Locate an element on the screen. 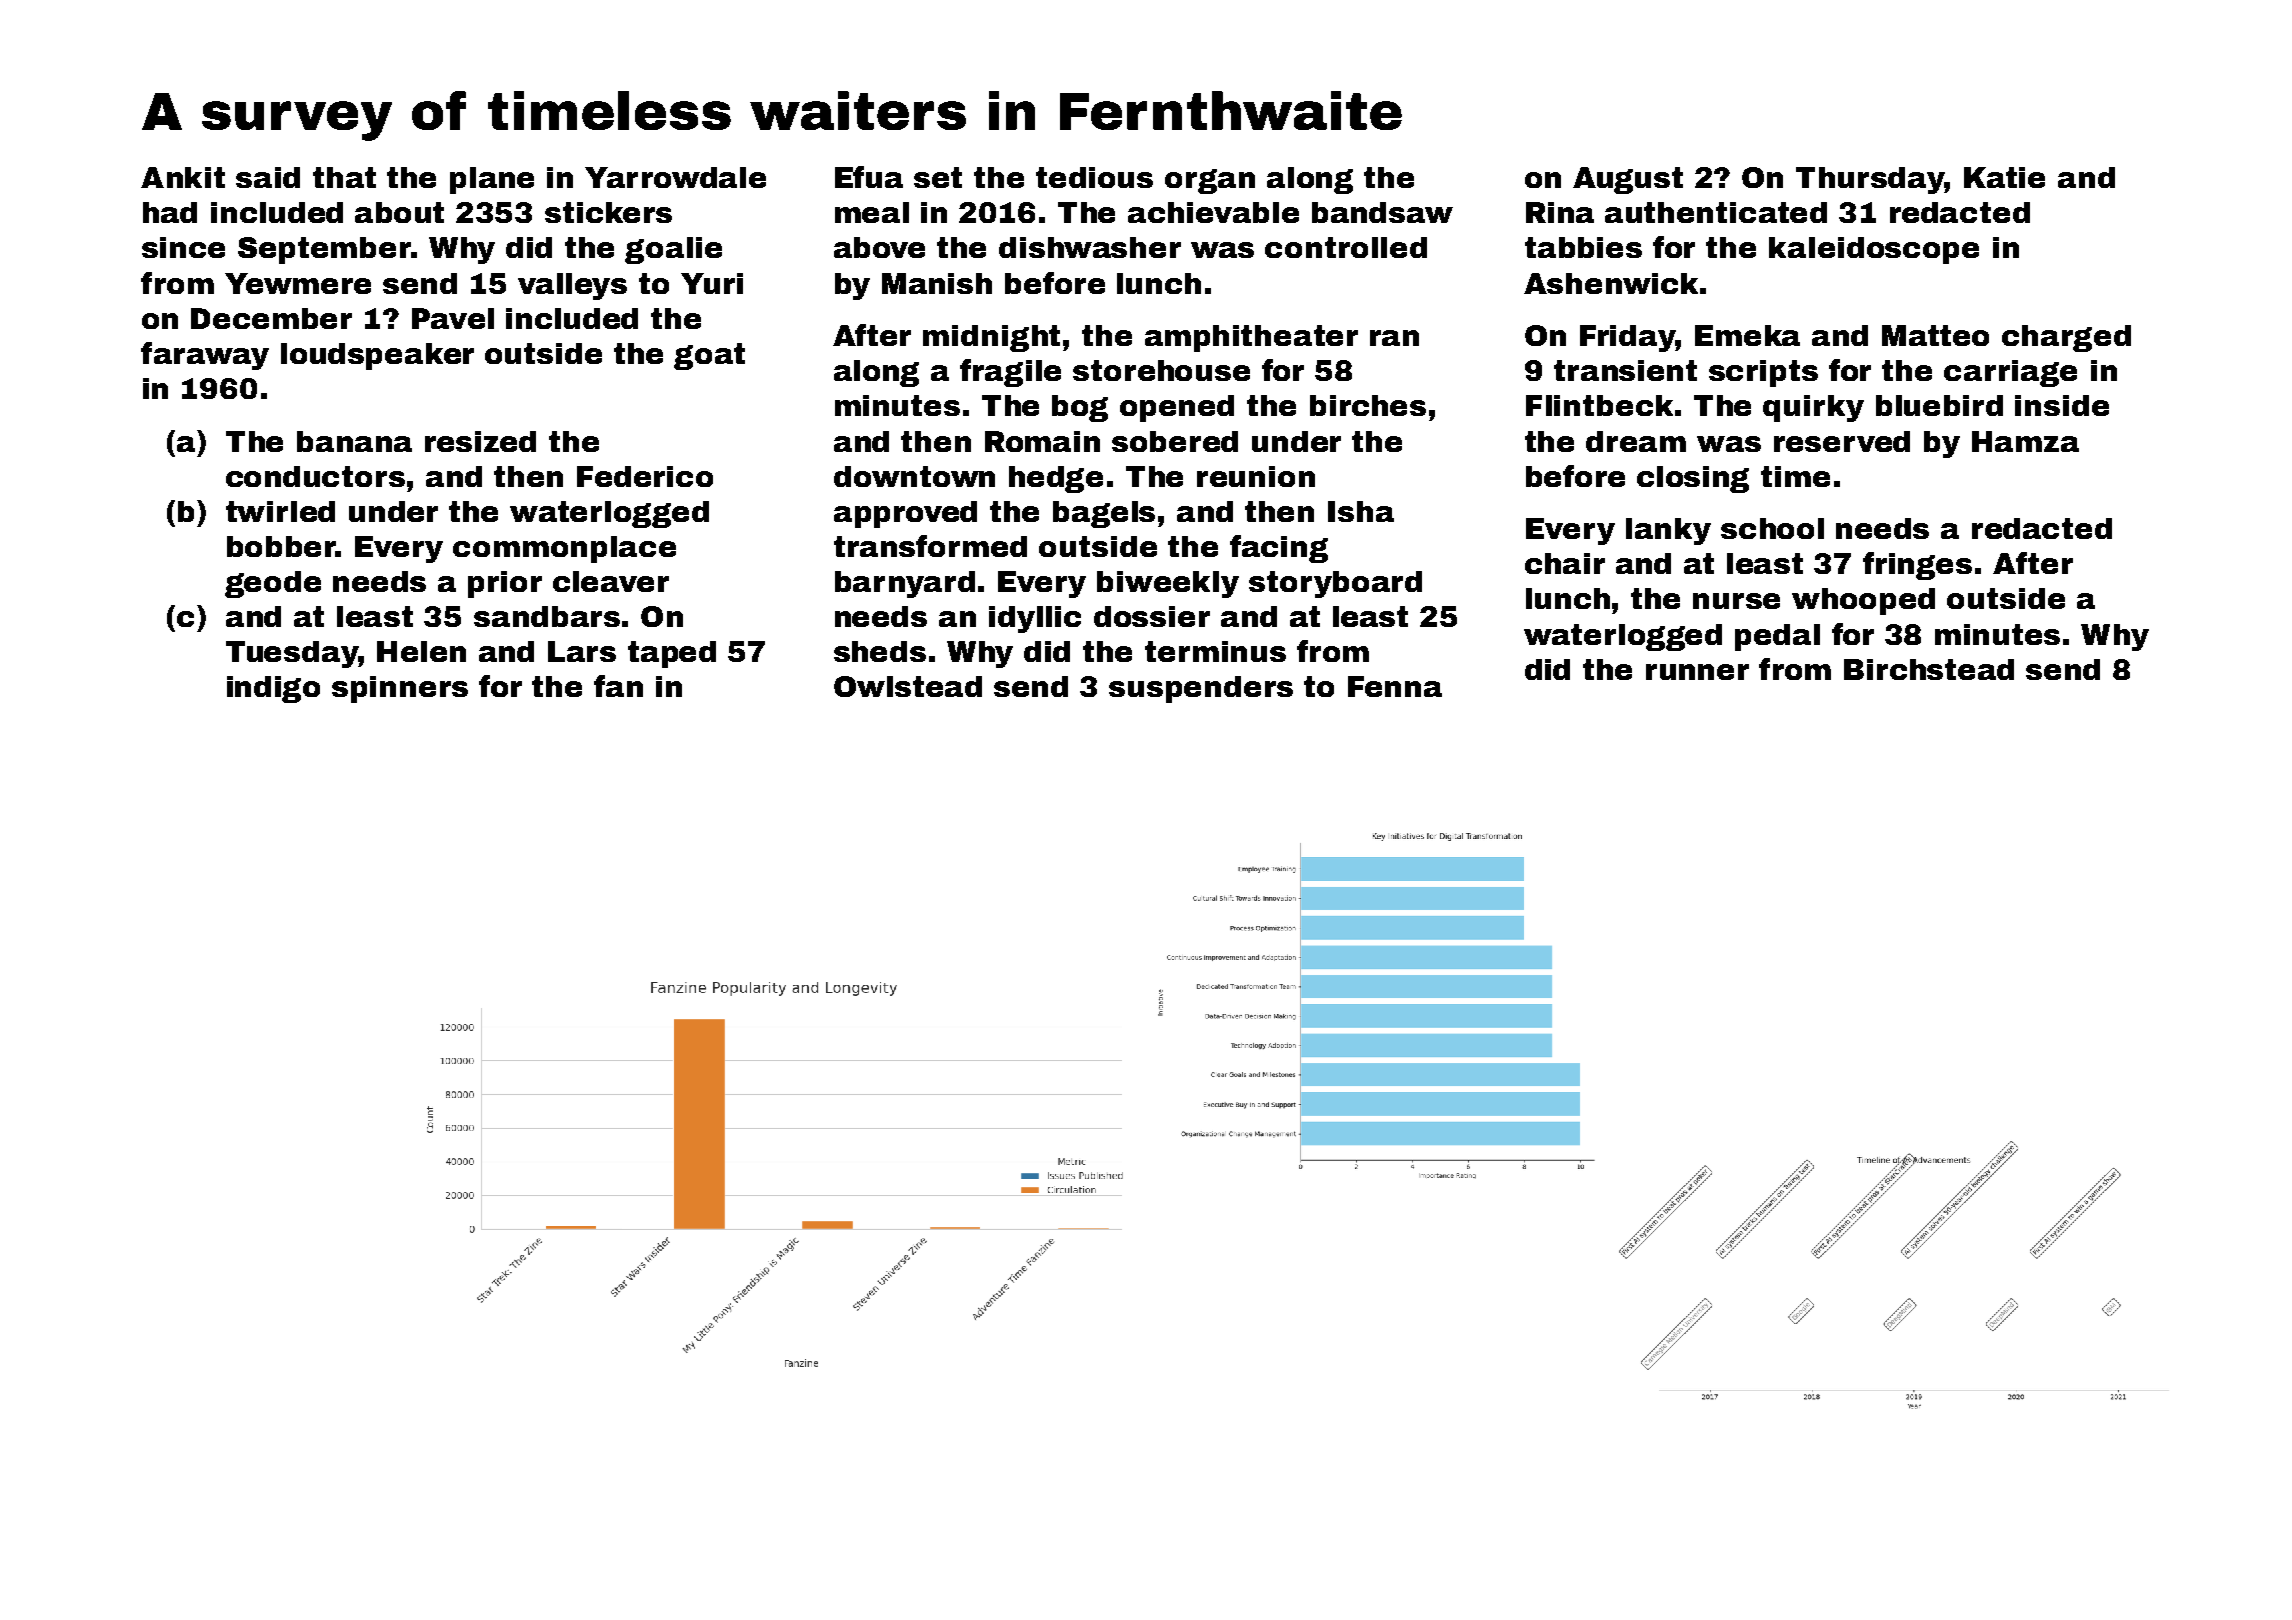 The image size is (2292, 1620). controlled is located at coordinates (1346, 247).
